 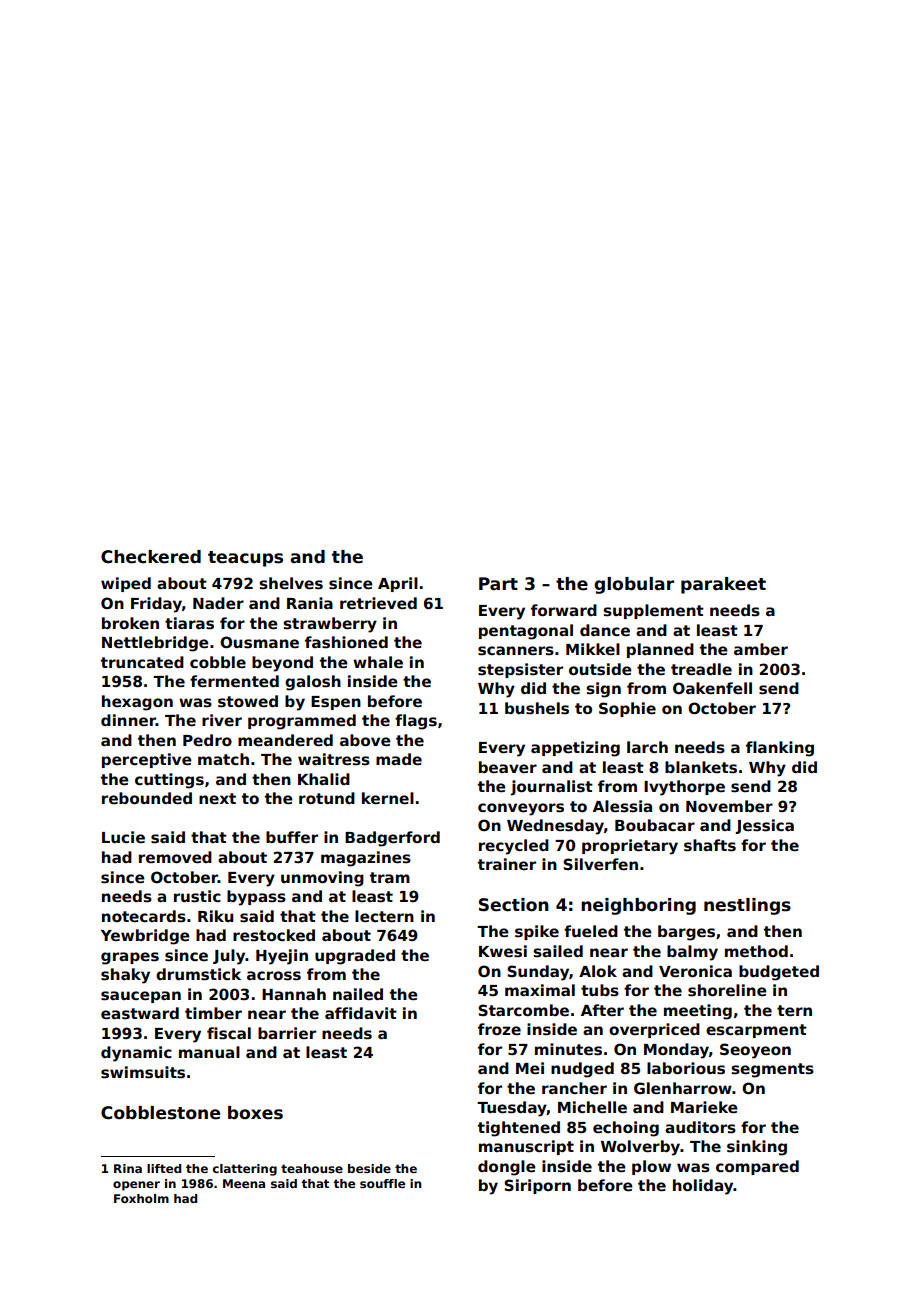 I want to click on Wednesday, so click(x=555, y=827).
